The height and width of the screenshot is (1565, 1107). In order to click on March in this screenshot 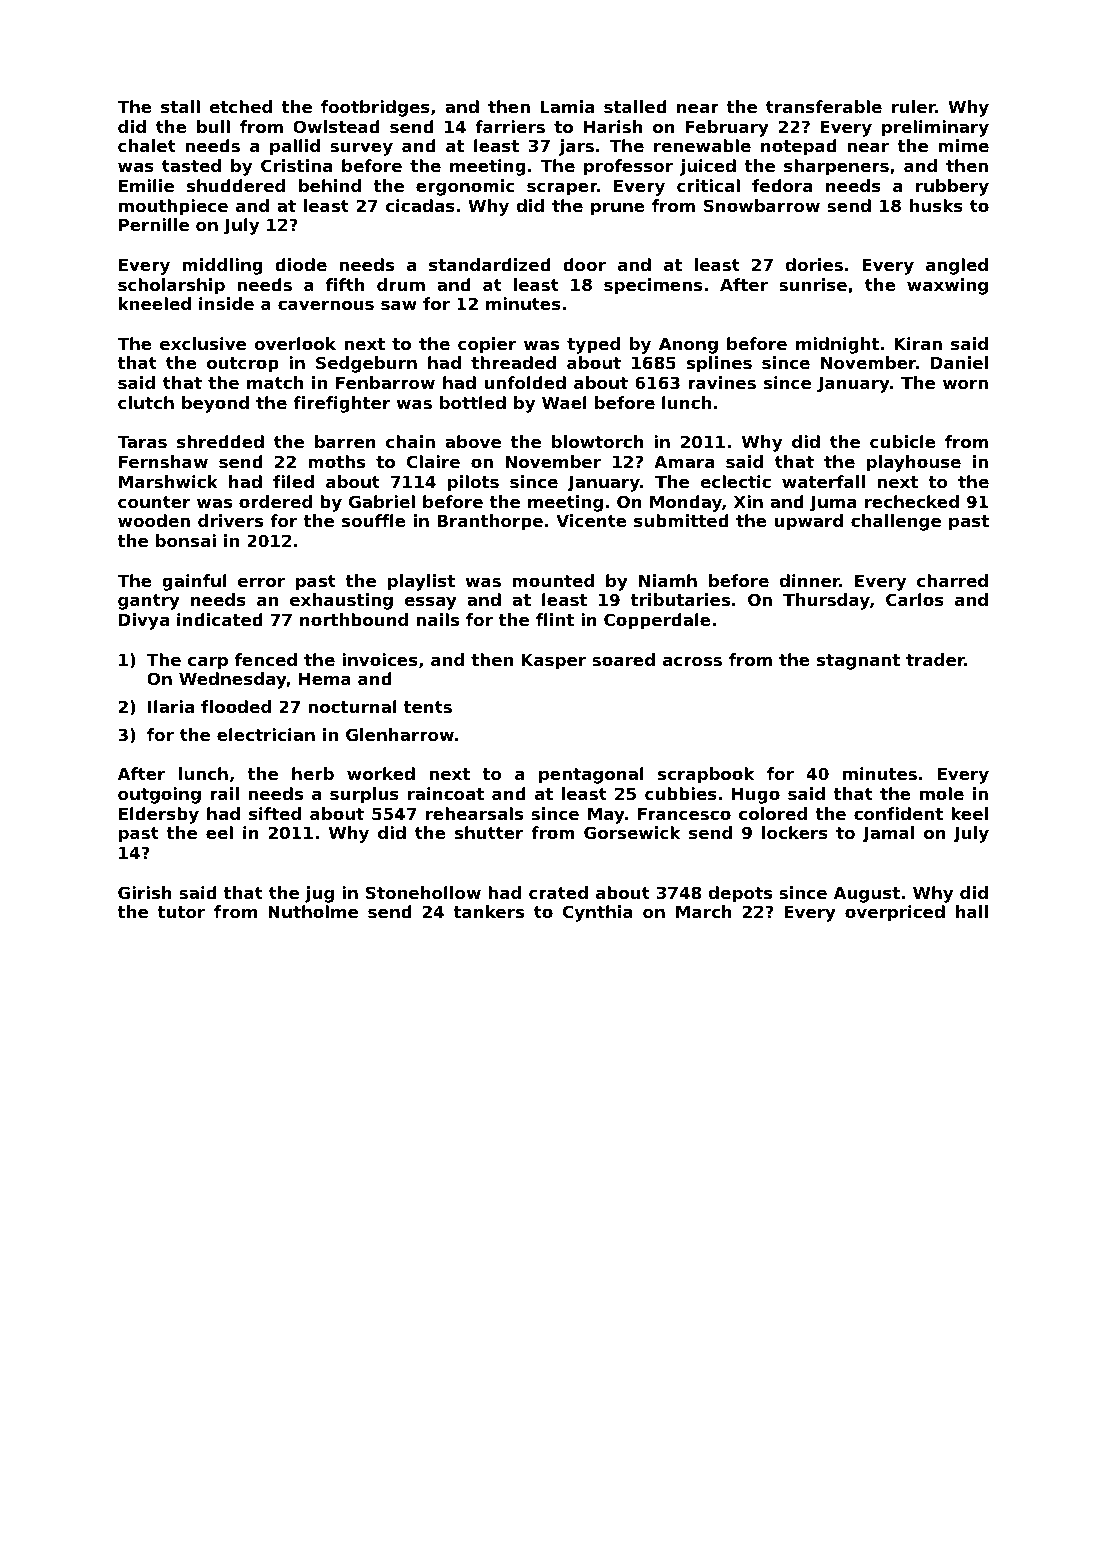, I will do `click(704, 911)`.
